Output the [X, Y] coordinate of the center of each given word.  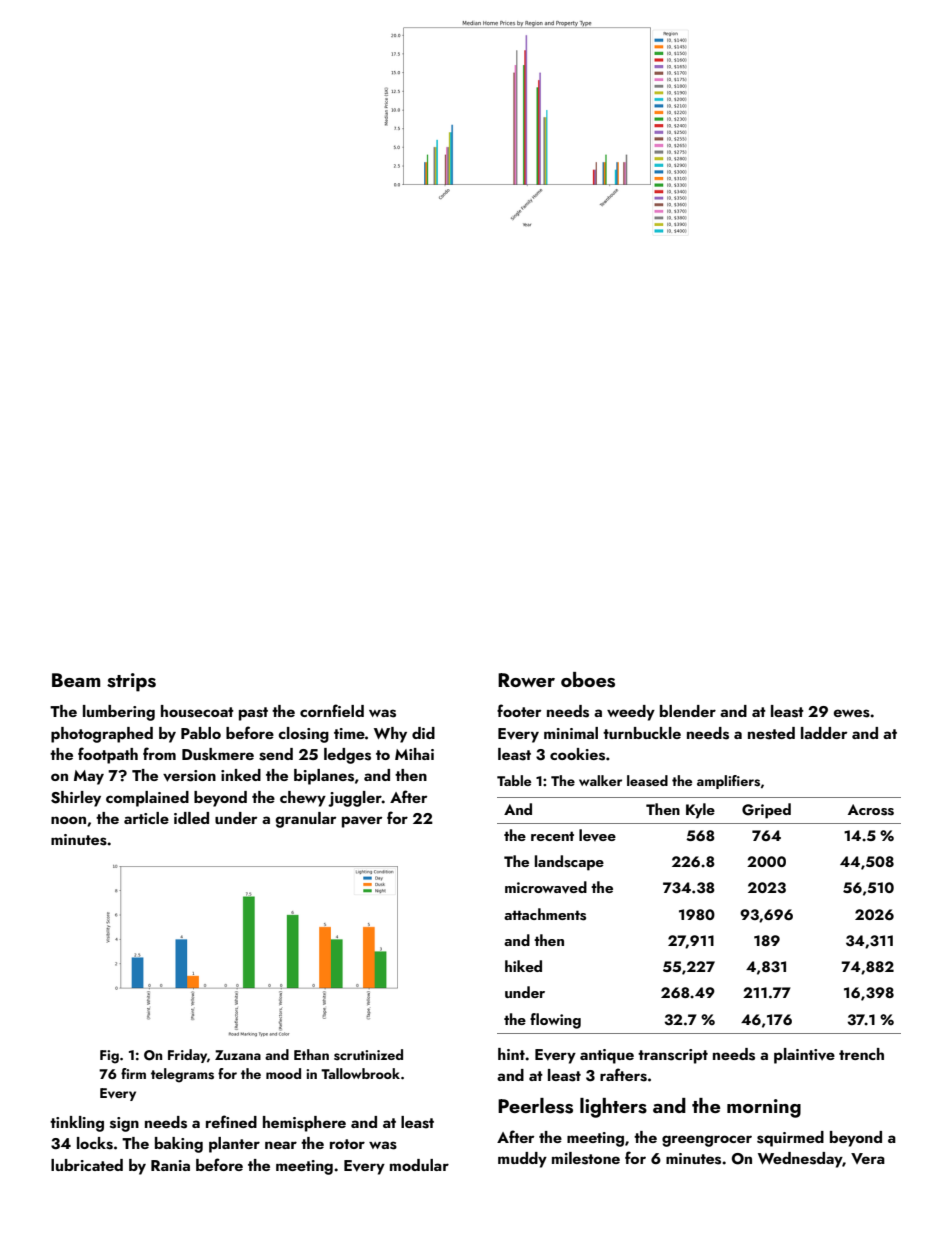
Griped [766, 811]
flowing [555, 1021]
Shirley [76, 799]
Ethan [311, 1054]
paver [362, 822]
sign [124, 1124]
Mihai [414, 754]
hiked [523, 966]
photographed [102, 735]
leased [647, 781]
